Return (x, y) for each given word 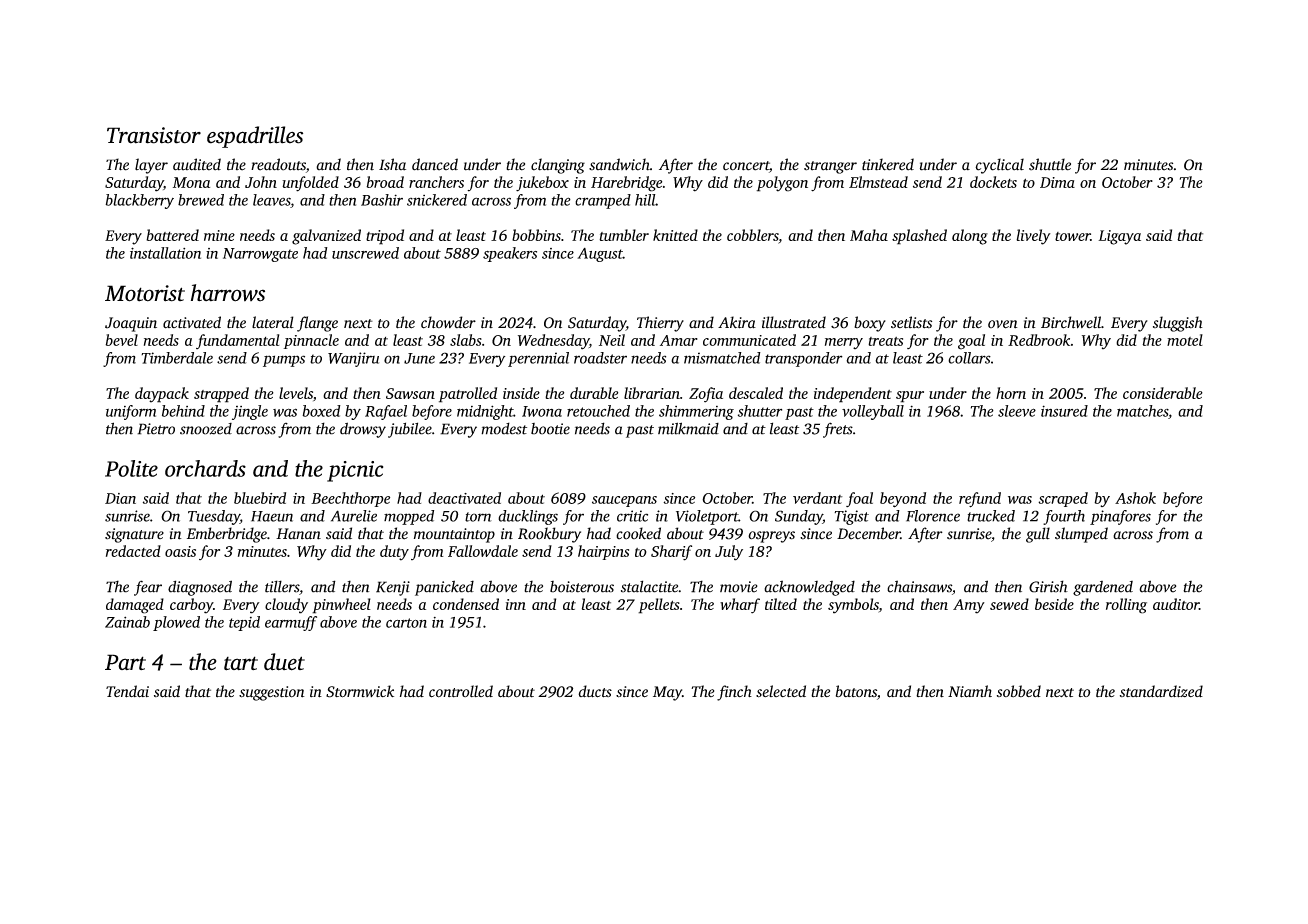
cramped (603, 201)
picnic (355, 471)
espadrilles (255, 137)
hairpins (603, 552)
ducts (595, 691)
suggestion (272, 693)
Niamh (970, 691)
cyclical (999, 166)
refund (980, 500)
